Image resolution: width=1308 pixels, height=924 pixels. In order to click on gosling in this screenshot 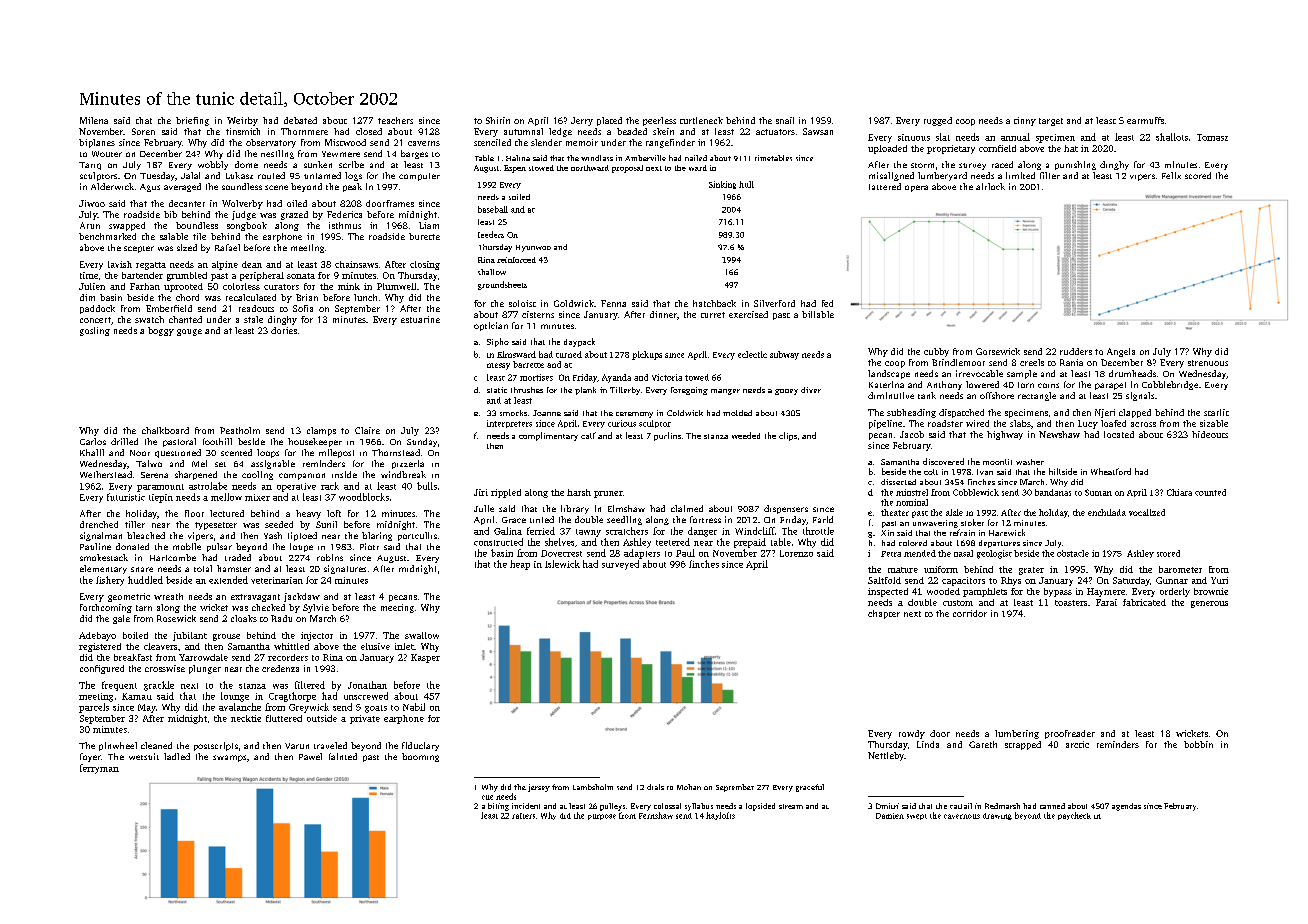, I will do `click(95, 331)`.
